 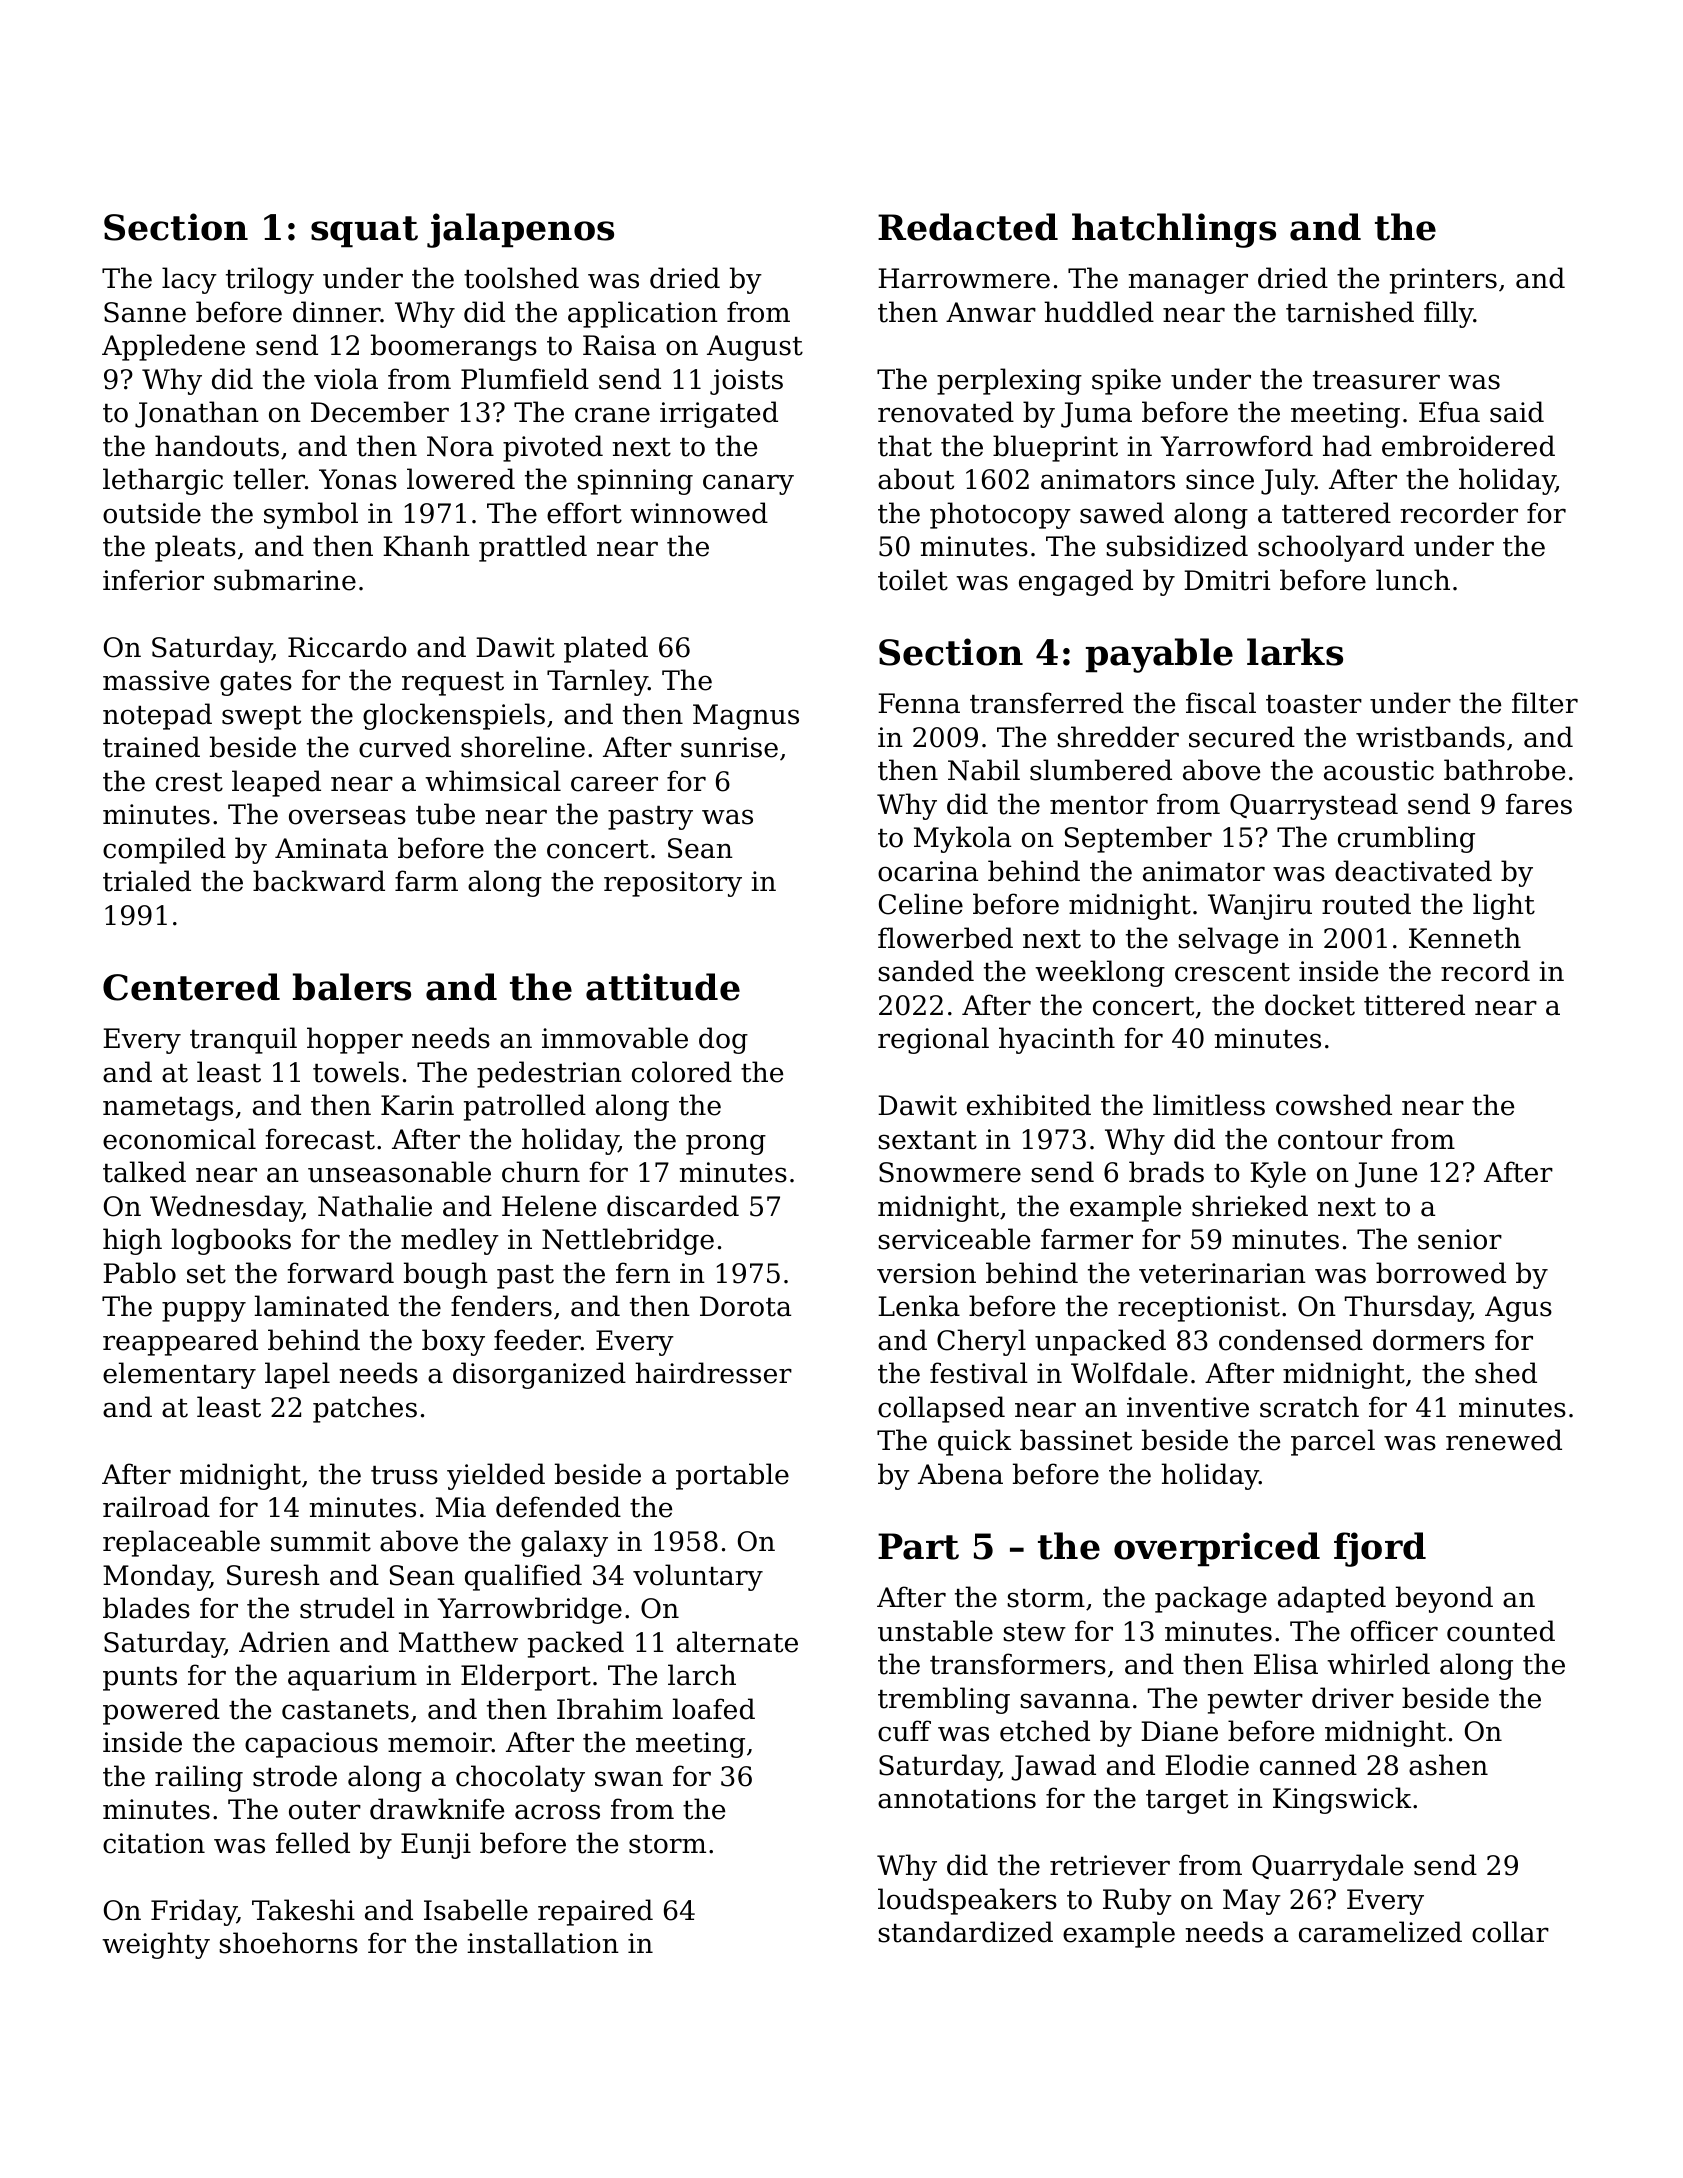 What do you see at coordinates (726, 1144) in the screenshot?
I see `prong` at bounding box center [726, 1144].
